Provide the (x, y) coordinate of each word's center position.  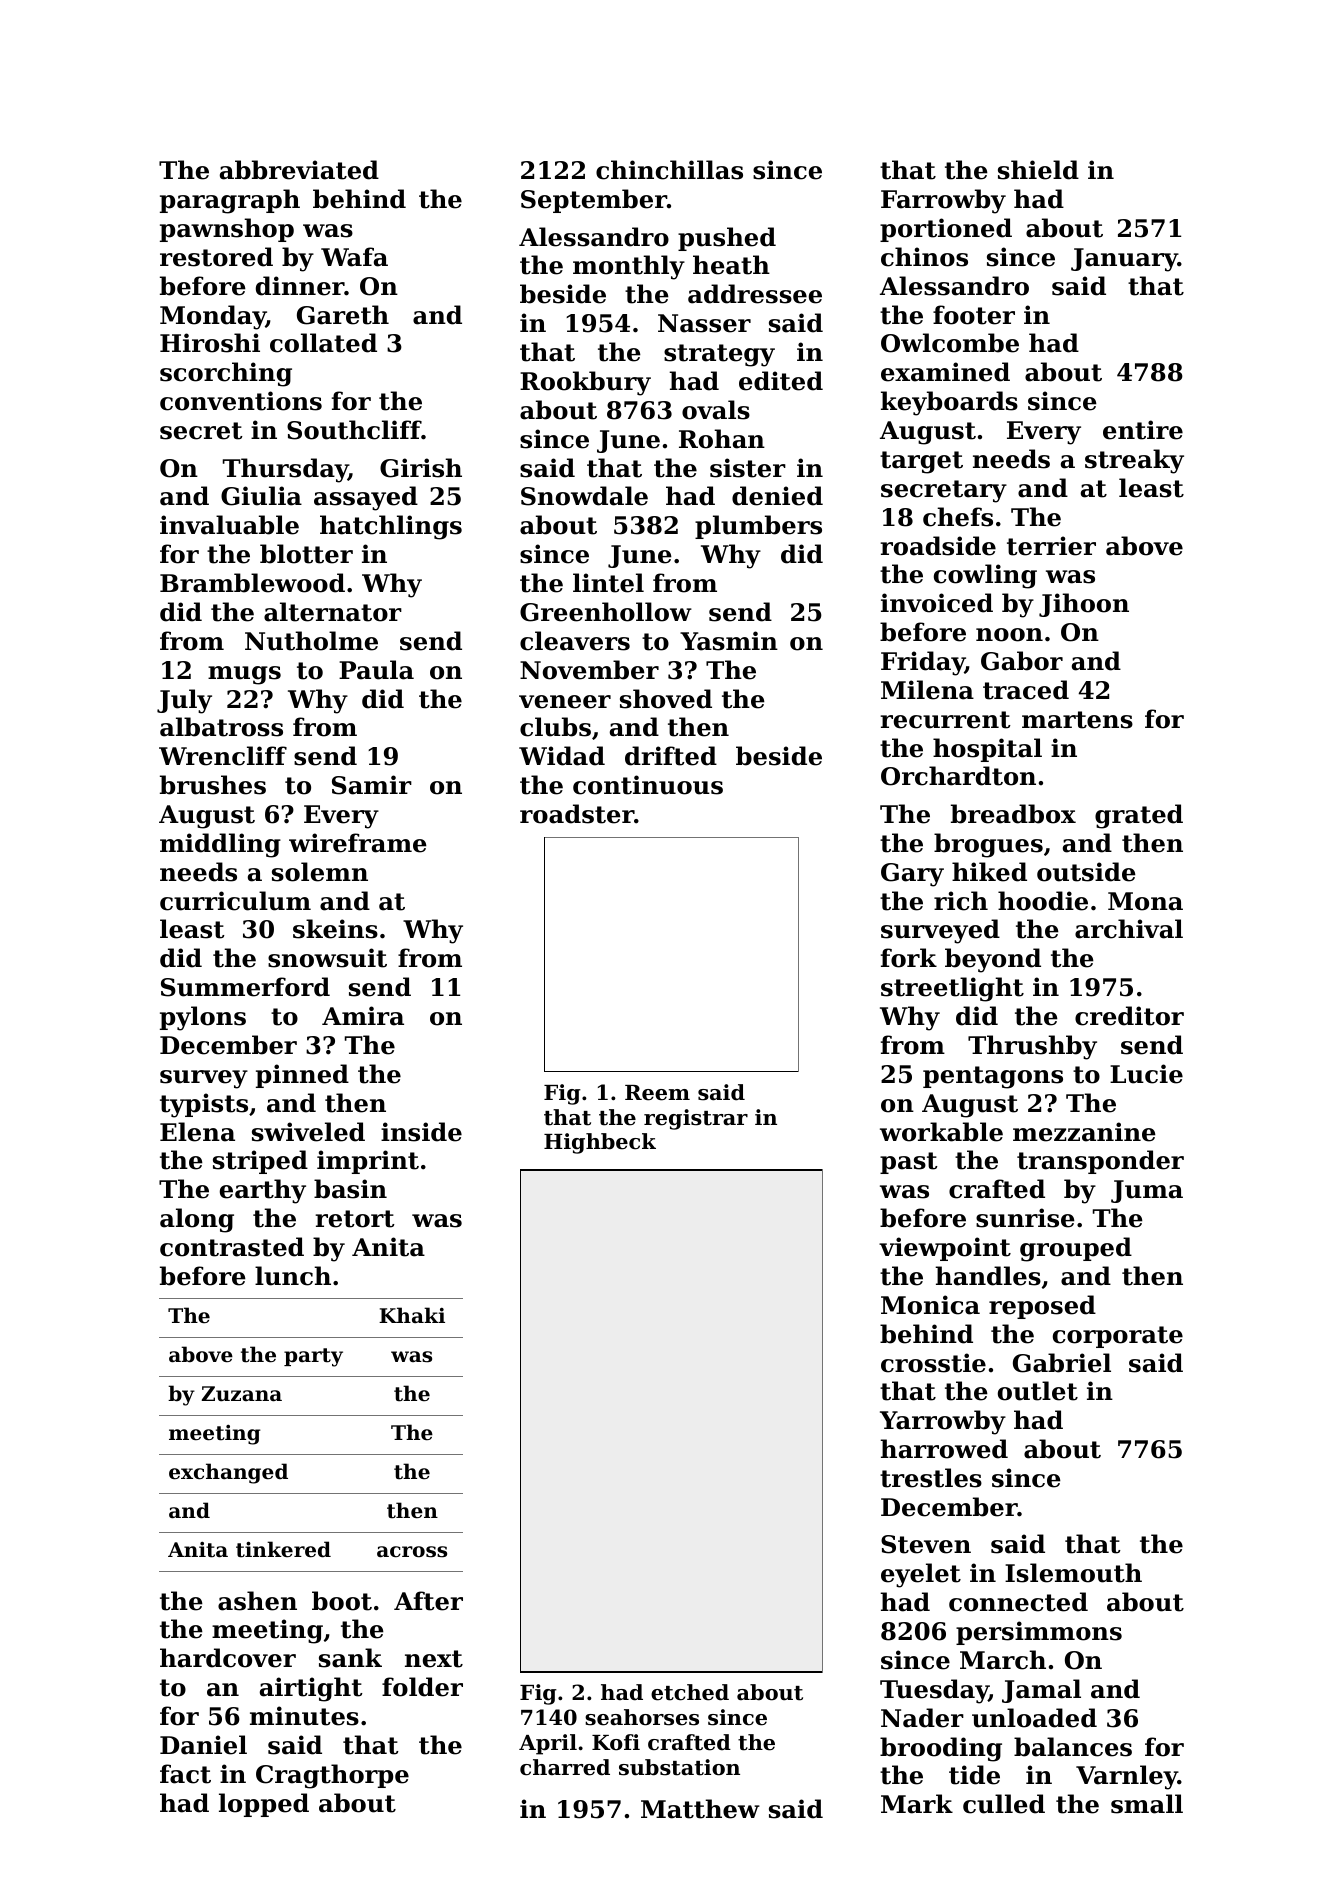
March (1003, 1660)
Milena (927, 690)
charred (565, 1767)
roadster (577, 814)
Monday (213, 317)
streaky (1134, 461)
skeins (335, 929)
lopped (264, 1805)
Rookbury (585, 383)
